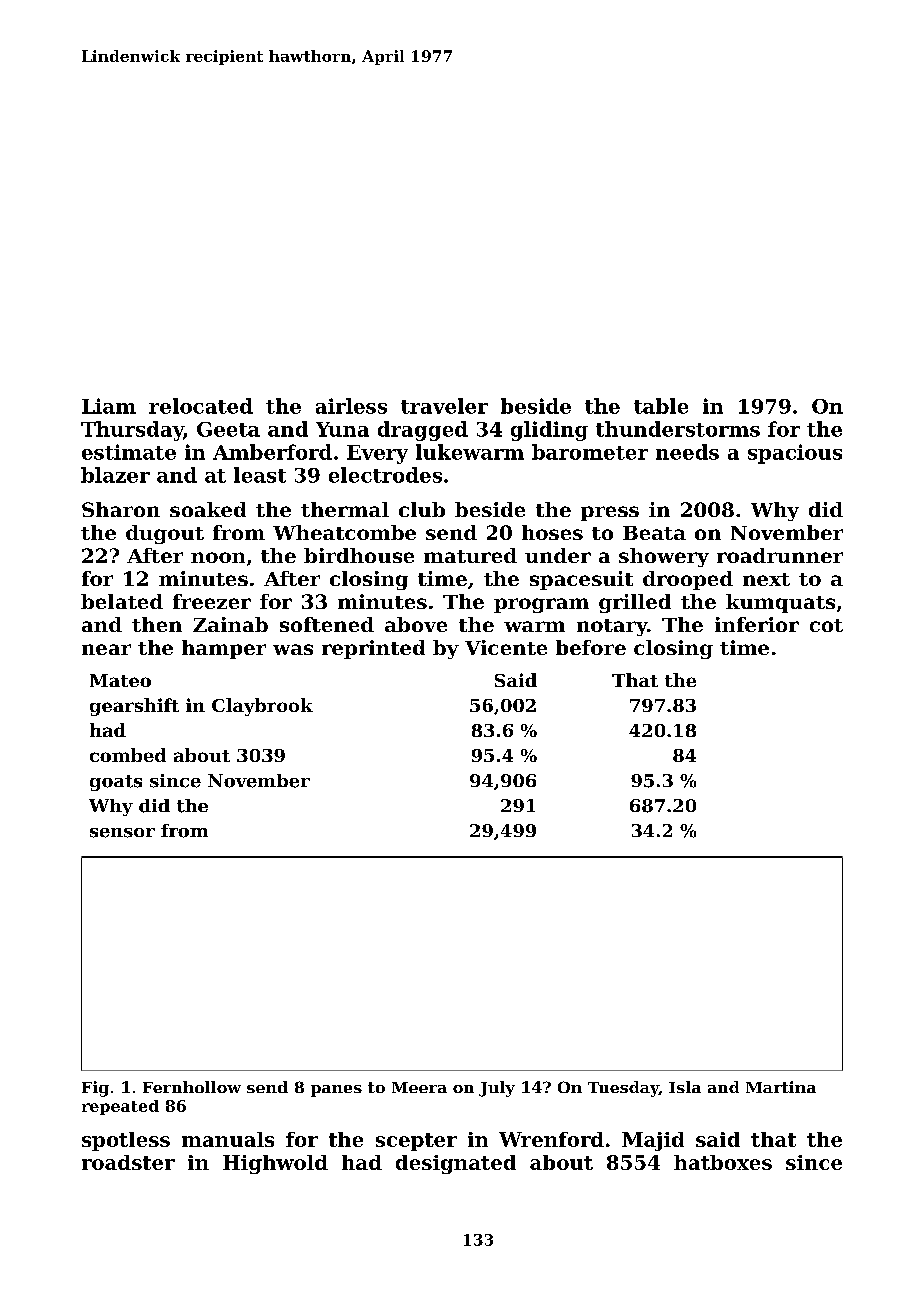 The width and height of the screenshot is (924, 1311). Describe the element at coordinates (165, 534) in the screenshot. I see `dugout` at that location.
